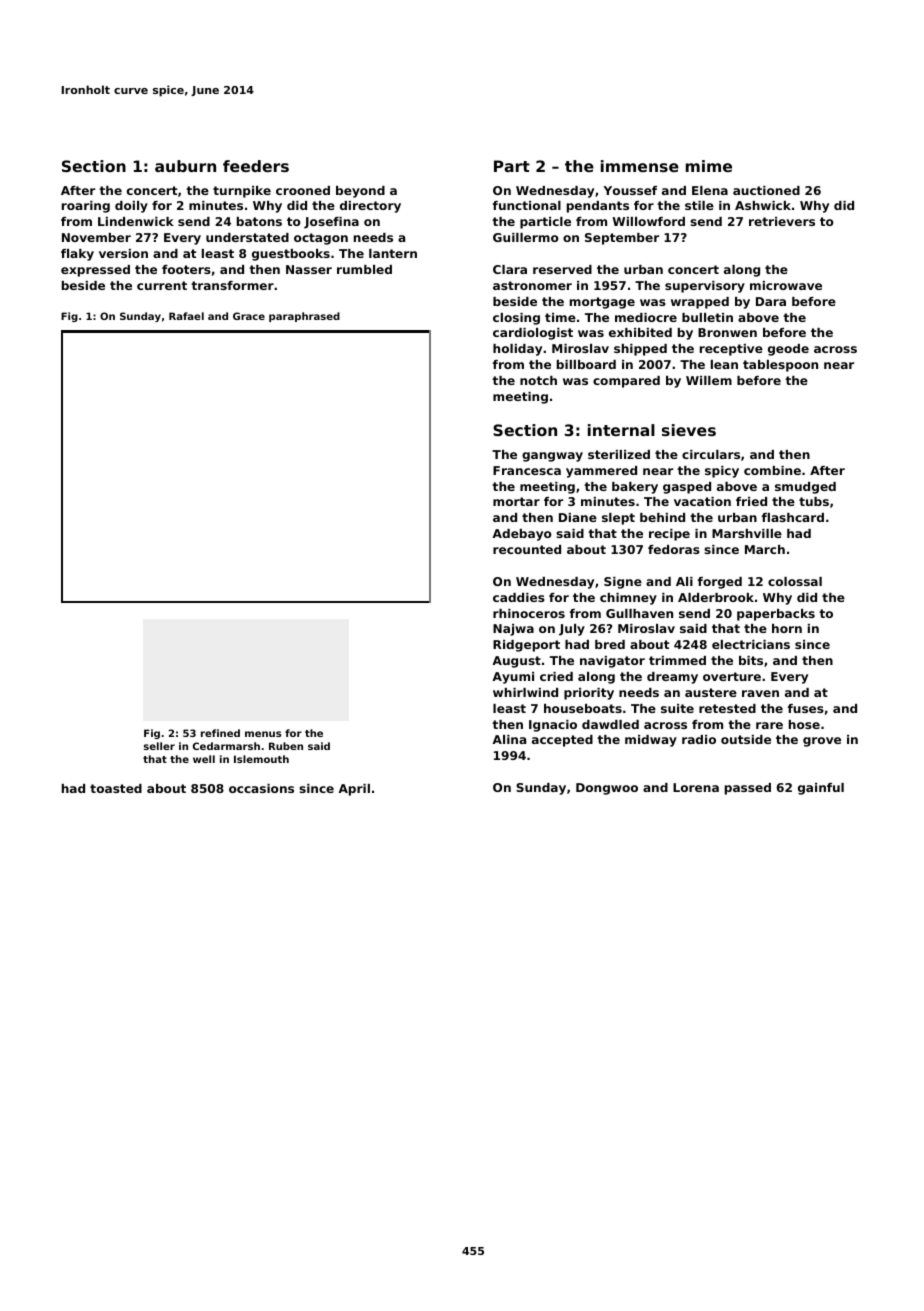  What do you see at coordinates (527, 470) in the screenshot?
I see `Francesca` at bounding box center [527, 470].
